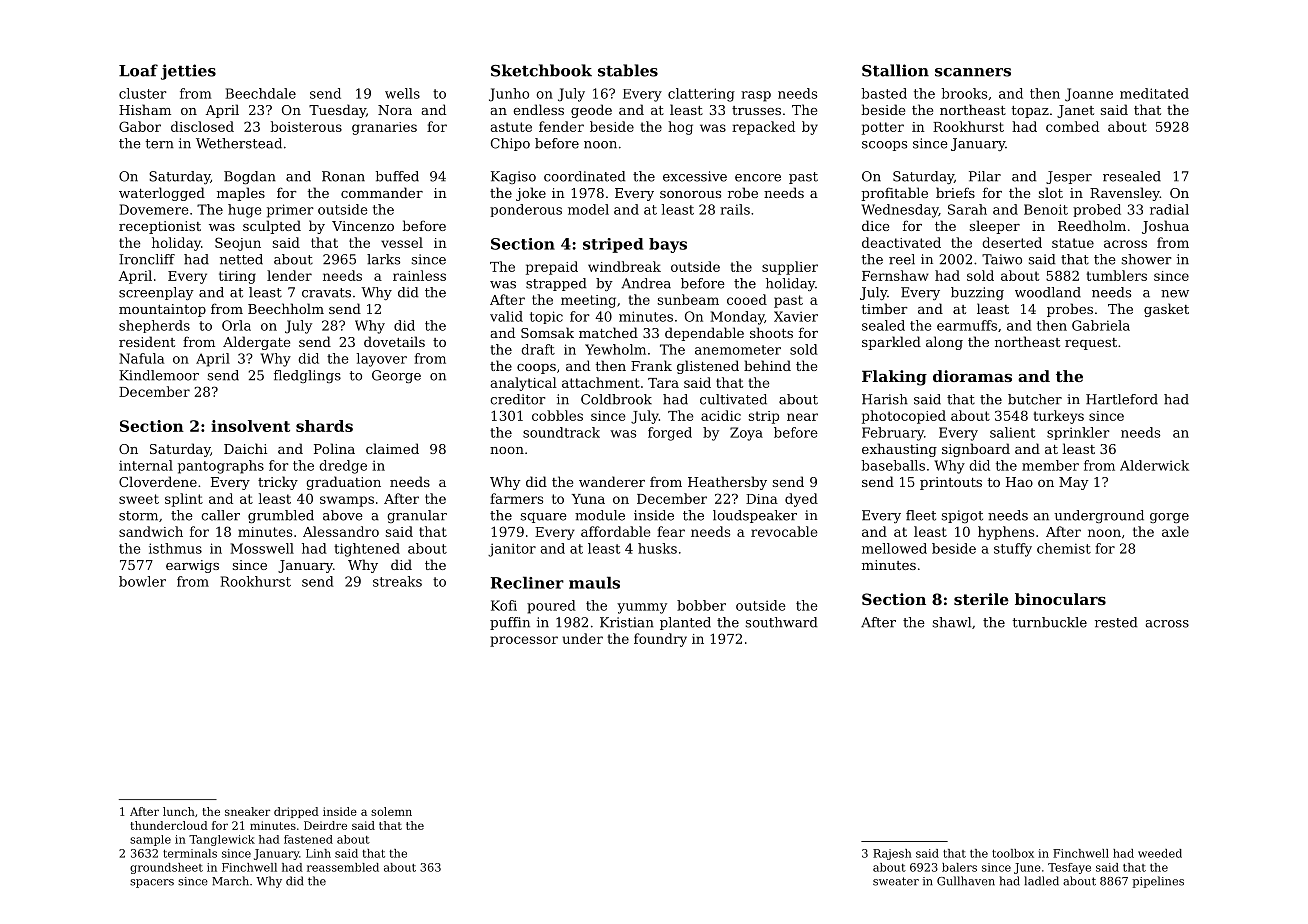 The width and height of the page is (1308, 924). What do you see at coordinates (1012, 242) in the page?
I see `deserted` at bounding box center [1012, 242].
